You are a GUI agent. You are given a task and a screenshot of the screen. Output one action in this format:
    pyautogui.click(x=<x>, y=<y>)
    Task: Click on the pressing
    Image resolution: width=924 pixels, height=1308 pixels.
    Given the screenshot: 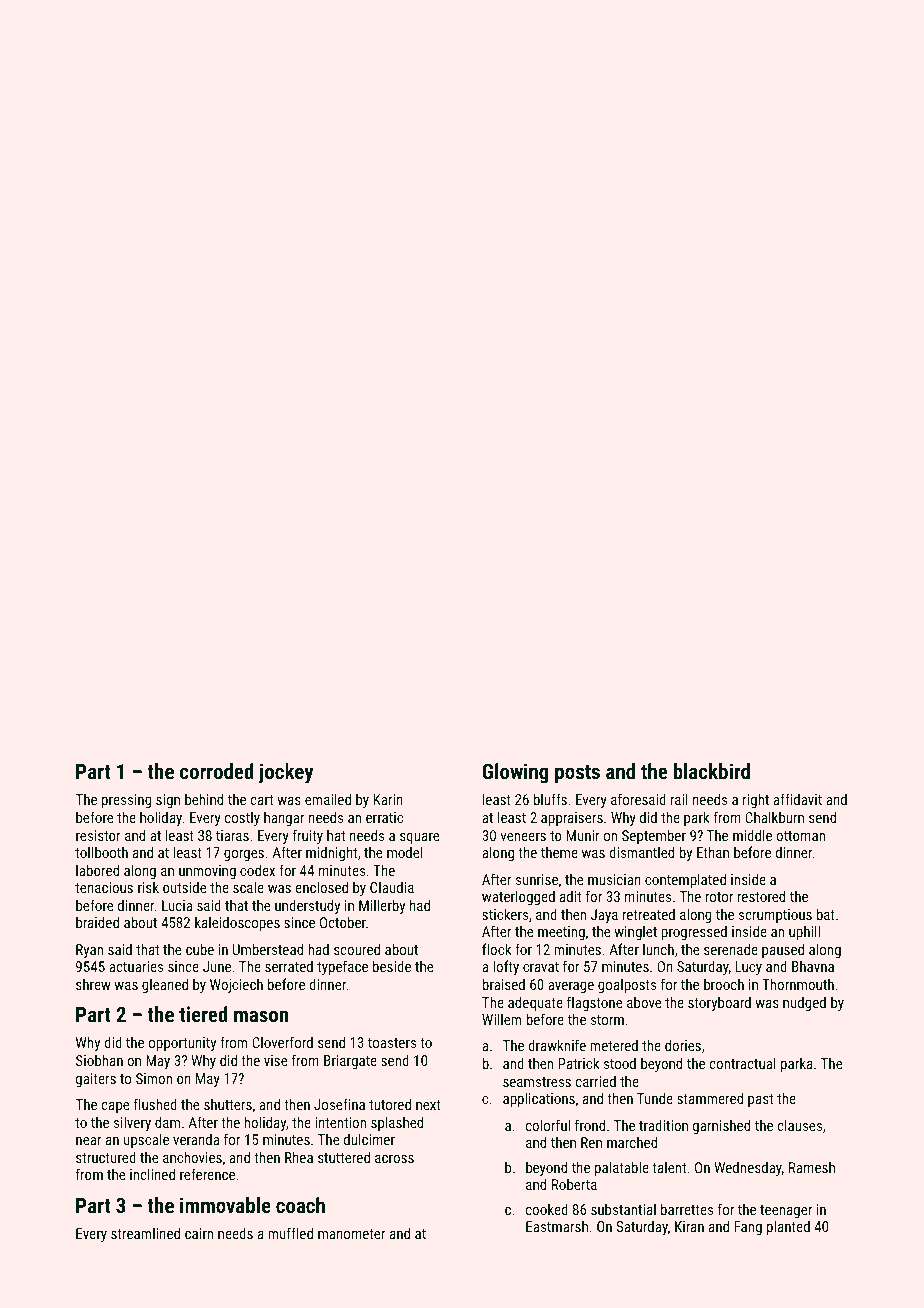 What is the action you would take?
    pyautogui.click(x=127, y=801)
